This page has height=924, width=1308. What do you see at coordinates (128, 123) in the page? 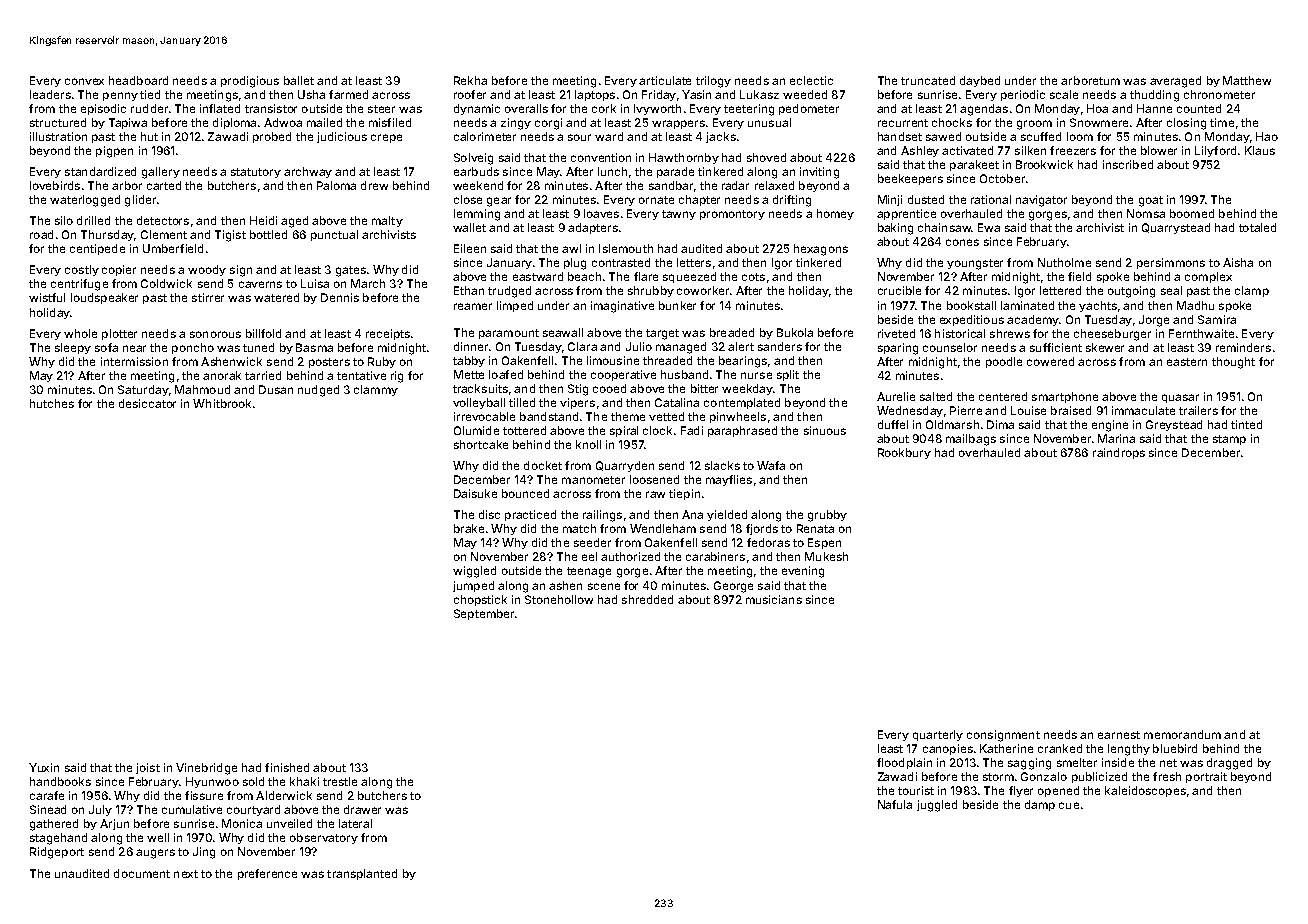
I see `Tapiwa` at bounding box center [128, 123].
